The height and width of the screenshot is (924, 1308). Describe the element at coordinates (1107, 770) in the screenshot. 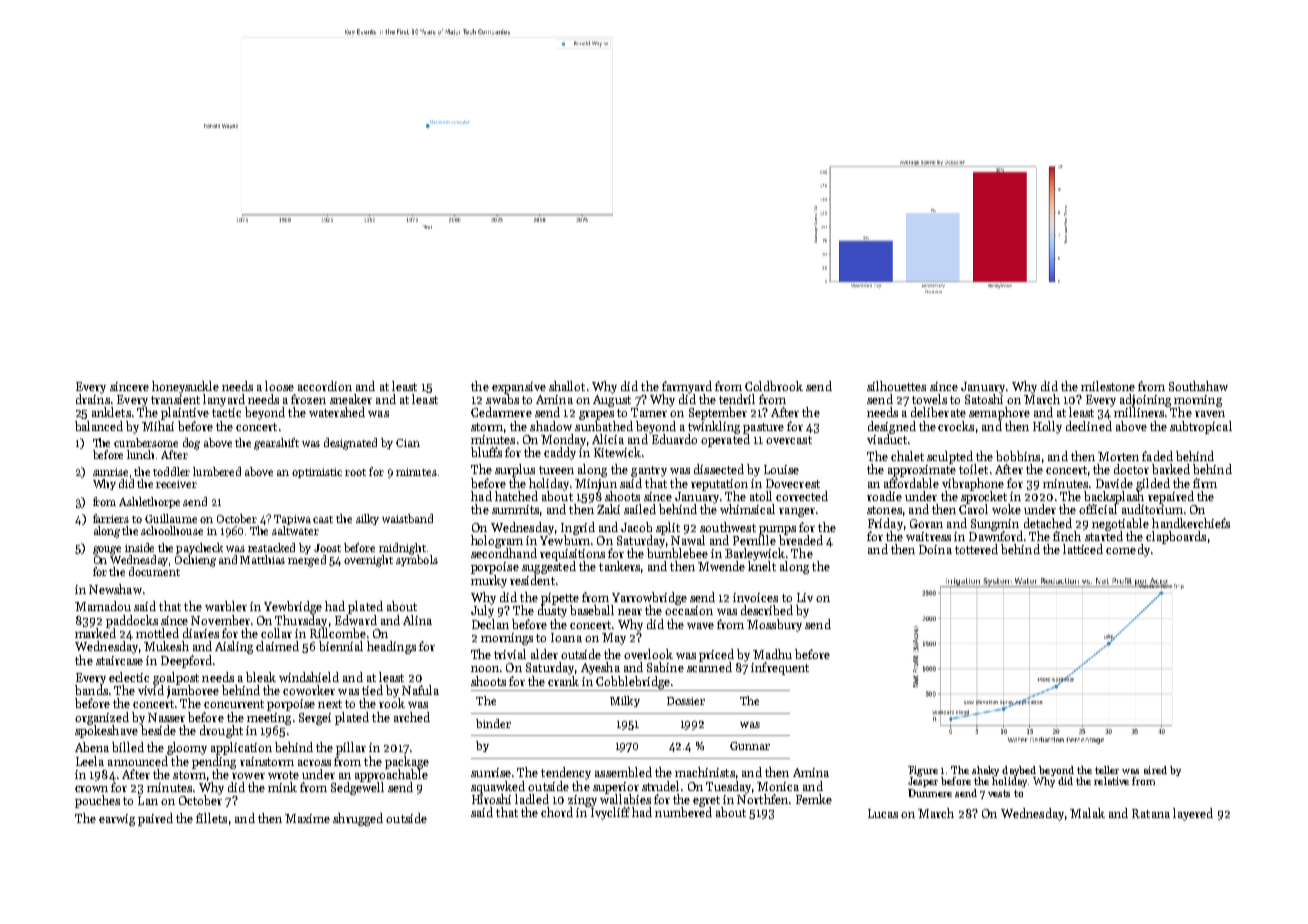

I see `teller` at that location.
